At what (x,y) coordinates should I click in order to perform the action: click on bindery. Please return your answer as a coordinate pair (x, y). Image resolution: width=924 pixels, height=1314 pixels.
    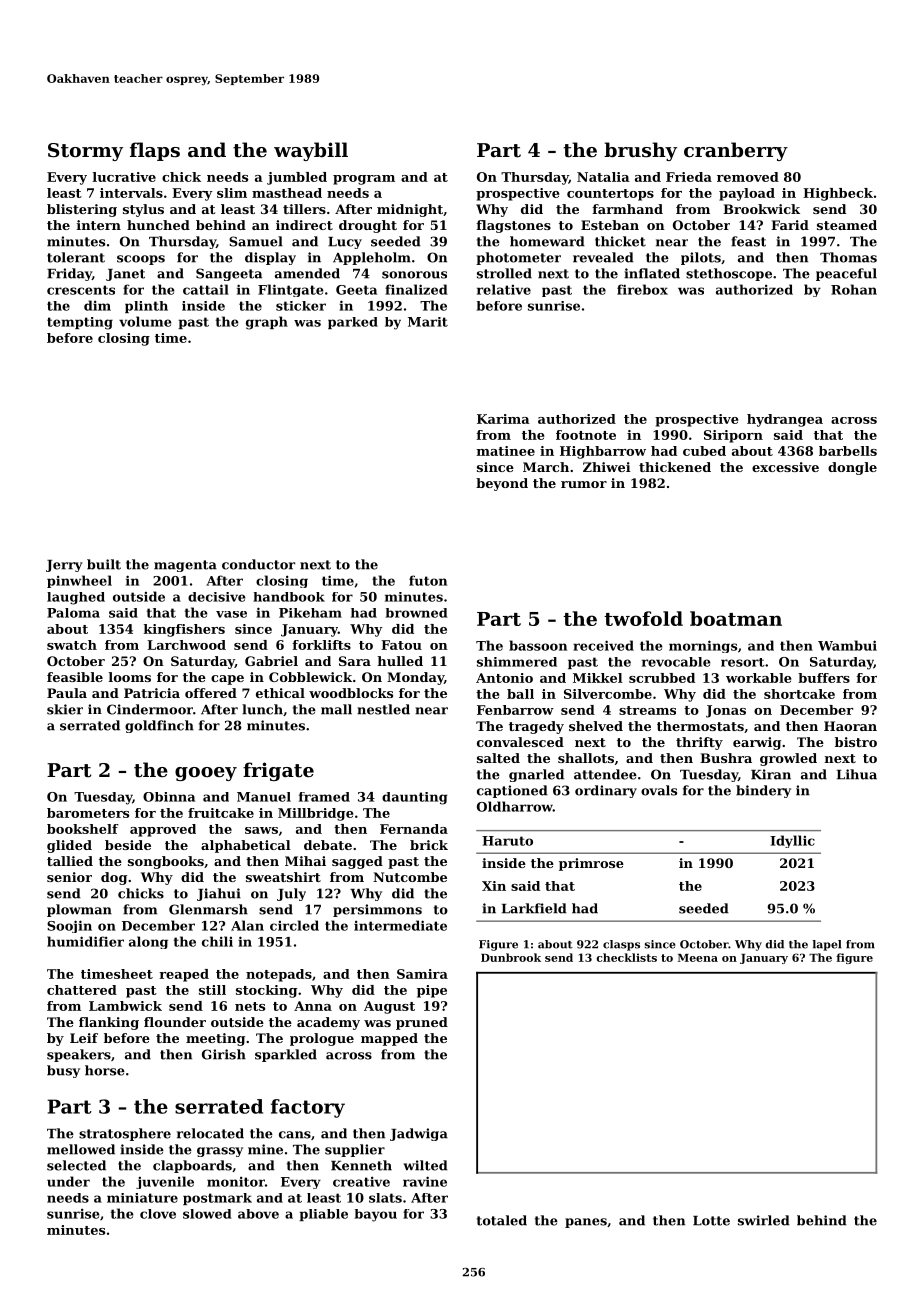
    Looking at the image, I should click on (763, 791).
